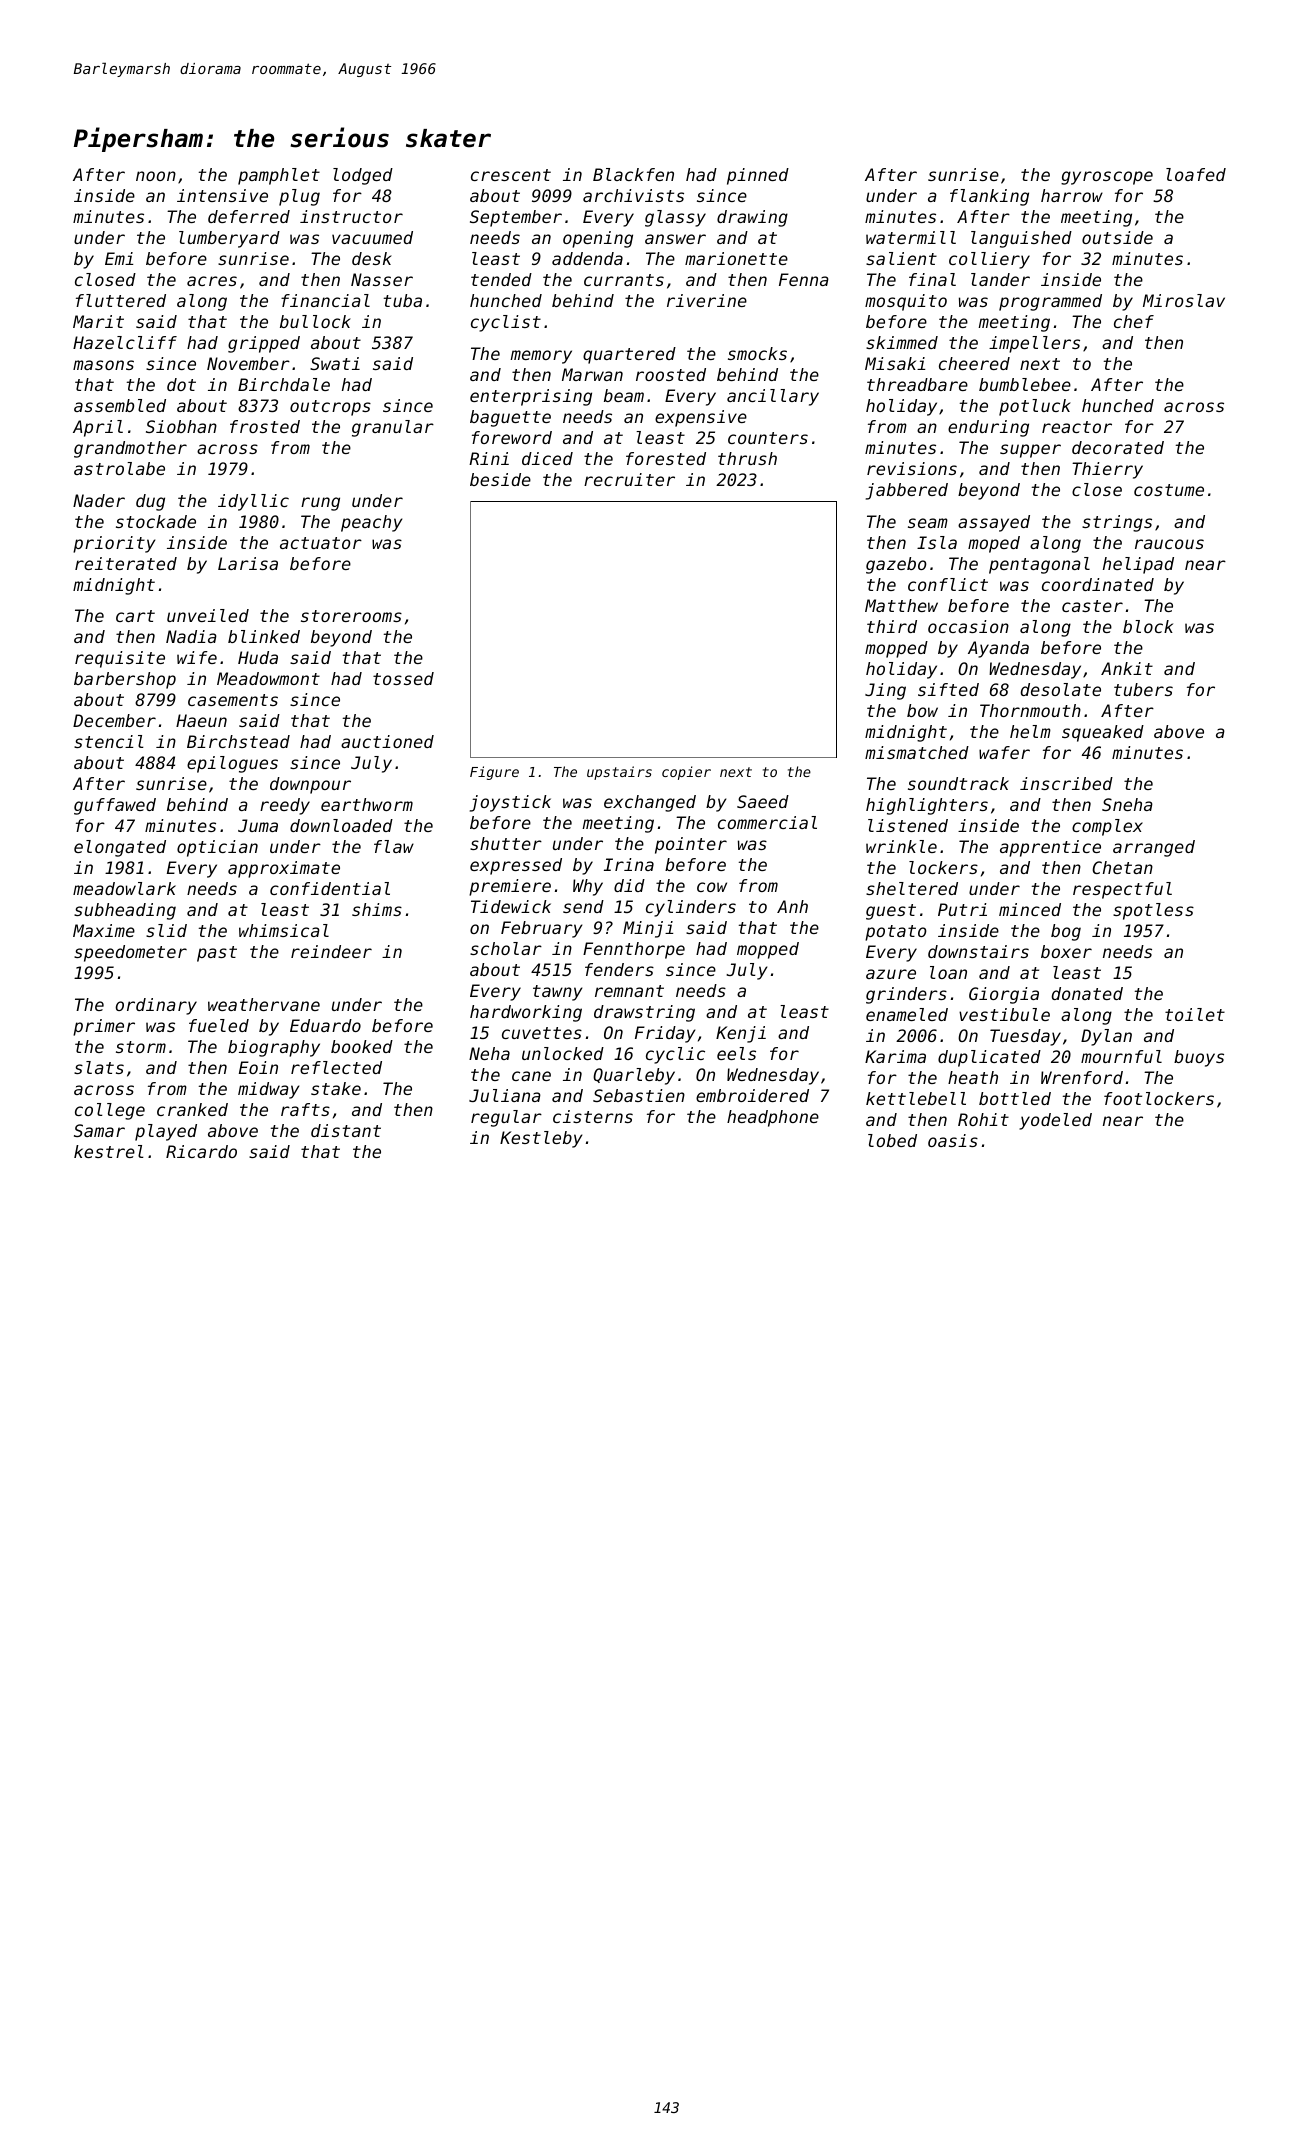 Image resolution: width=1307 pixels, height=2152 pixels. Describe the element at coordinates (1122, 890) in the screenshot. I see `respectful` at that location.
